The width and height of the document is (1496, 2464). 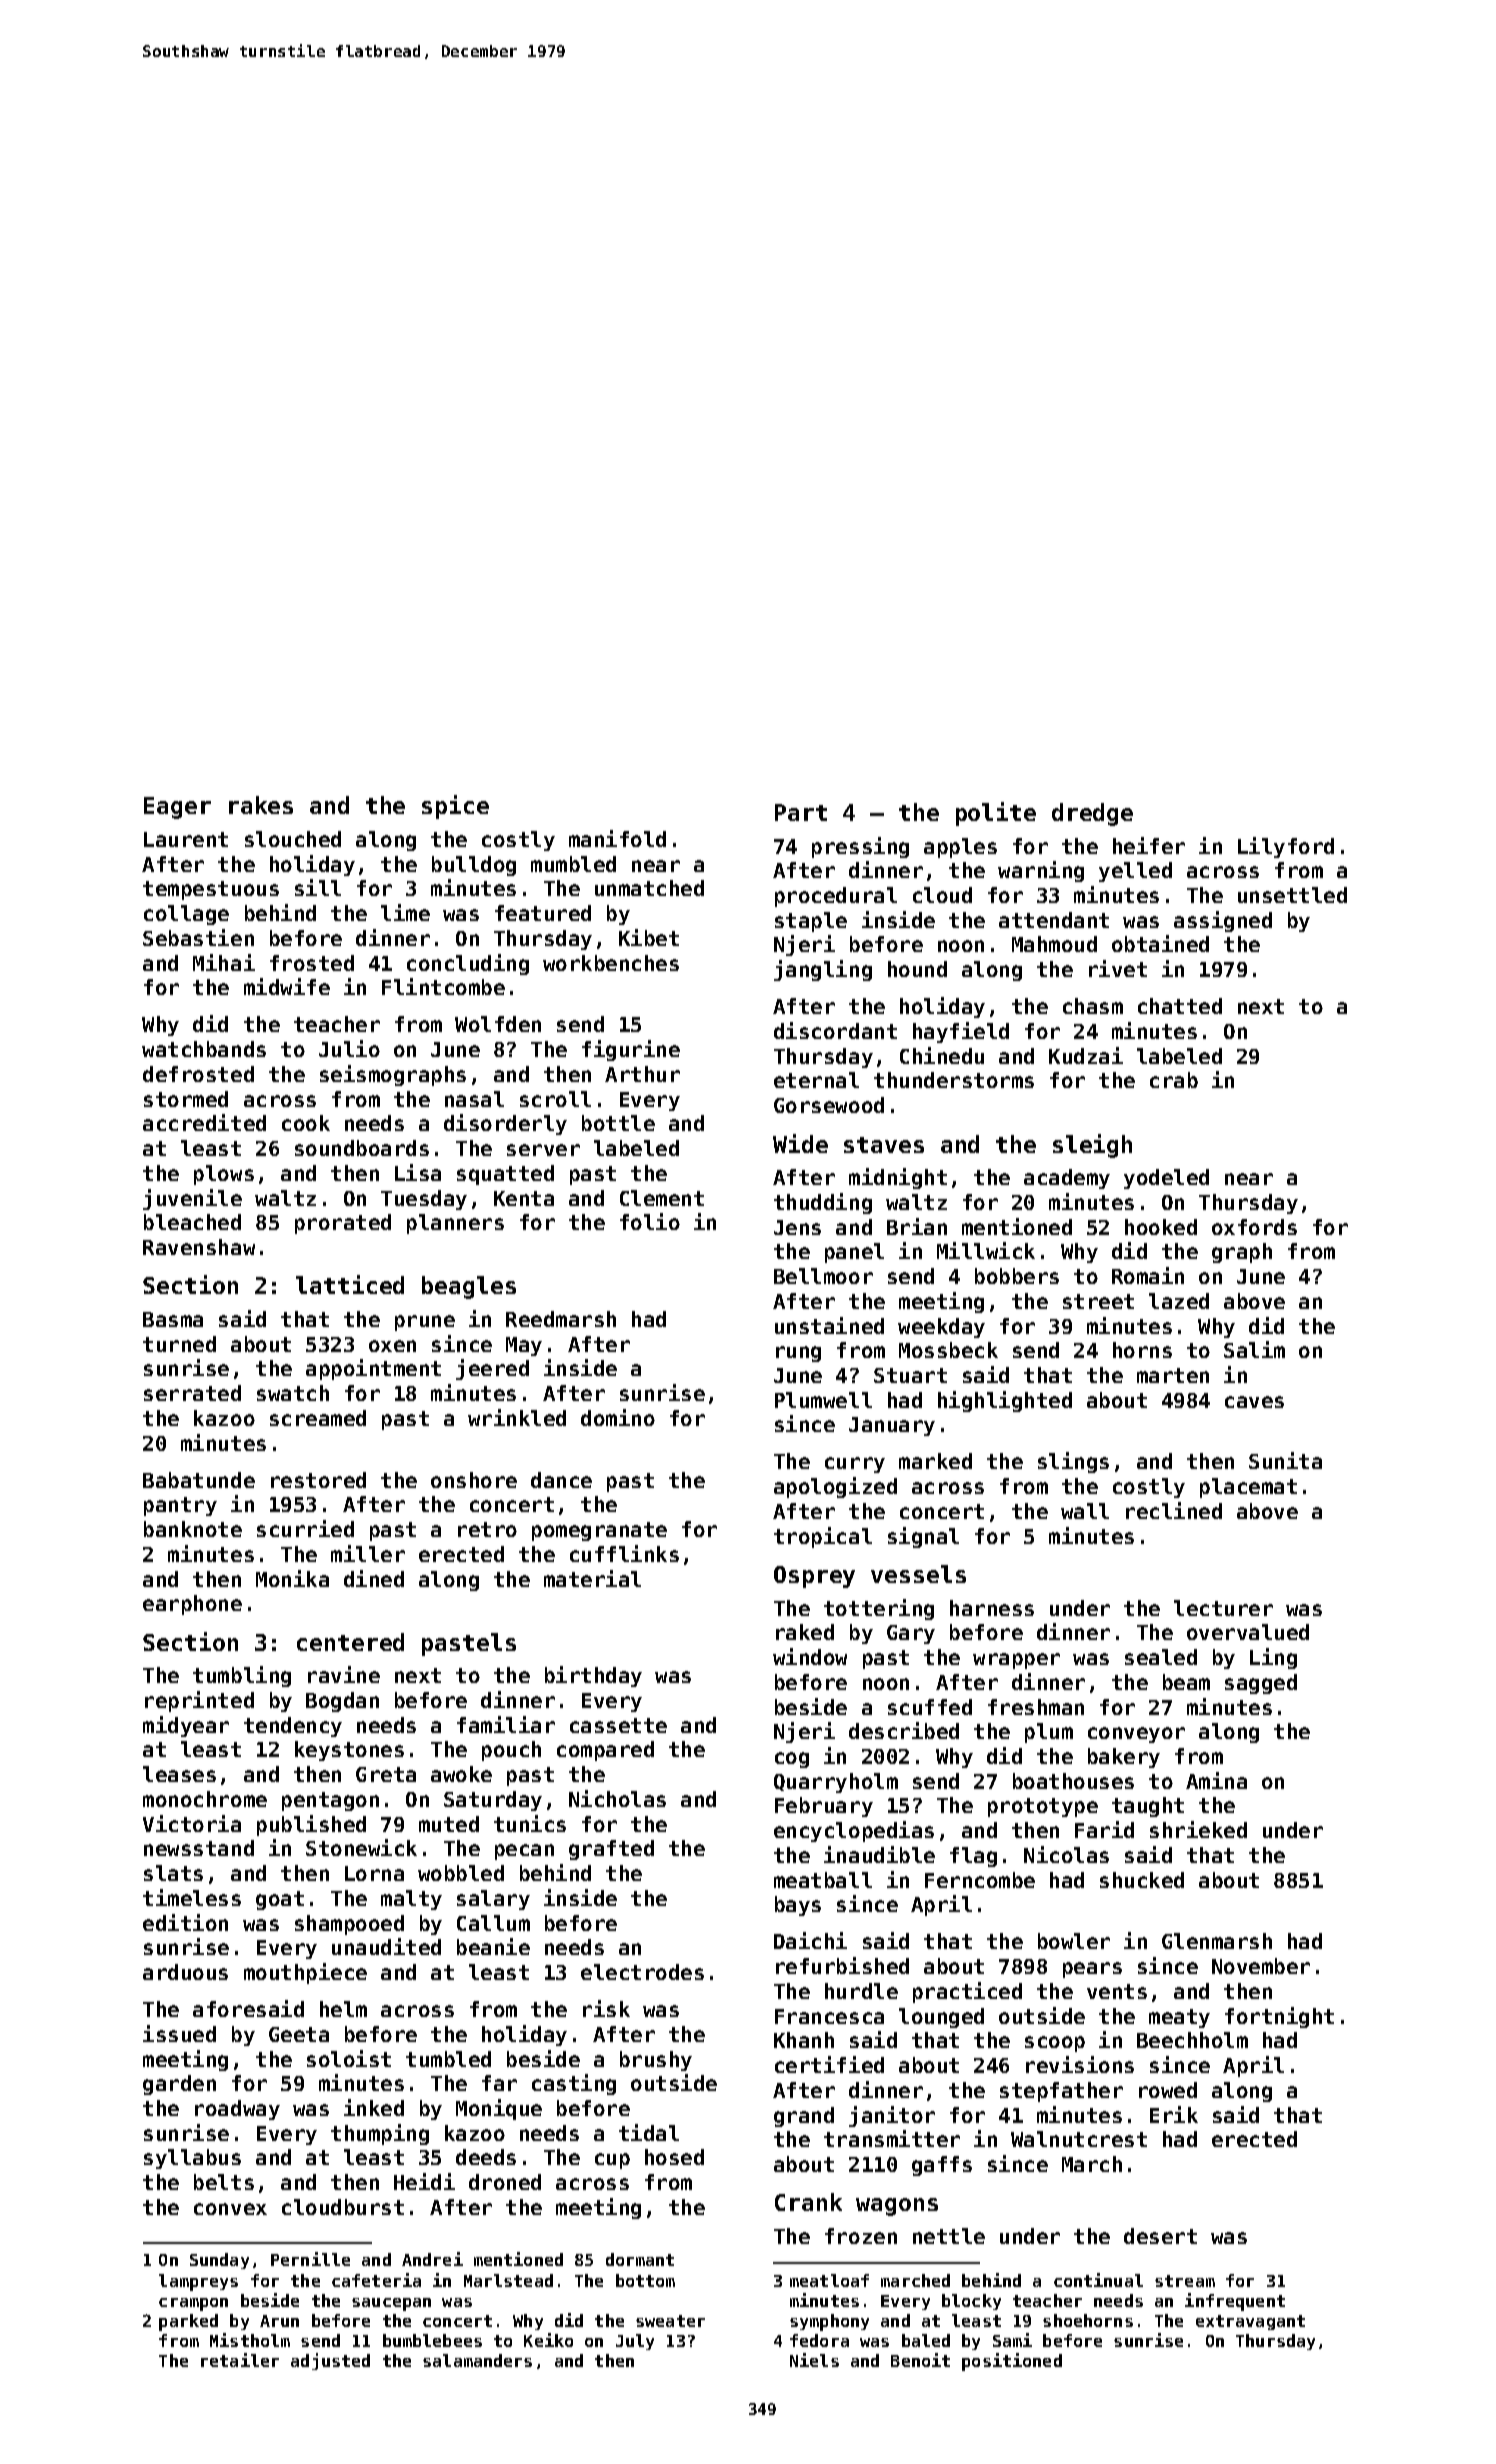 I want to click on Sunita, so click(x=1285, y=1460).
